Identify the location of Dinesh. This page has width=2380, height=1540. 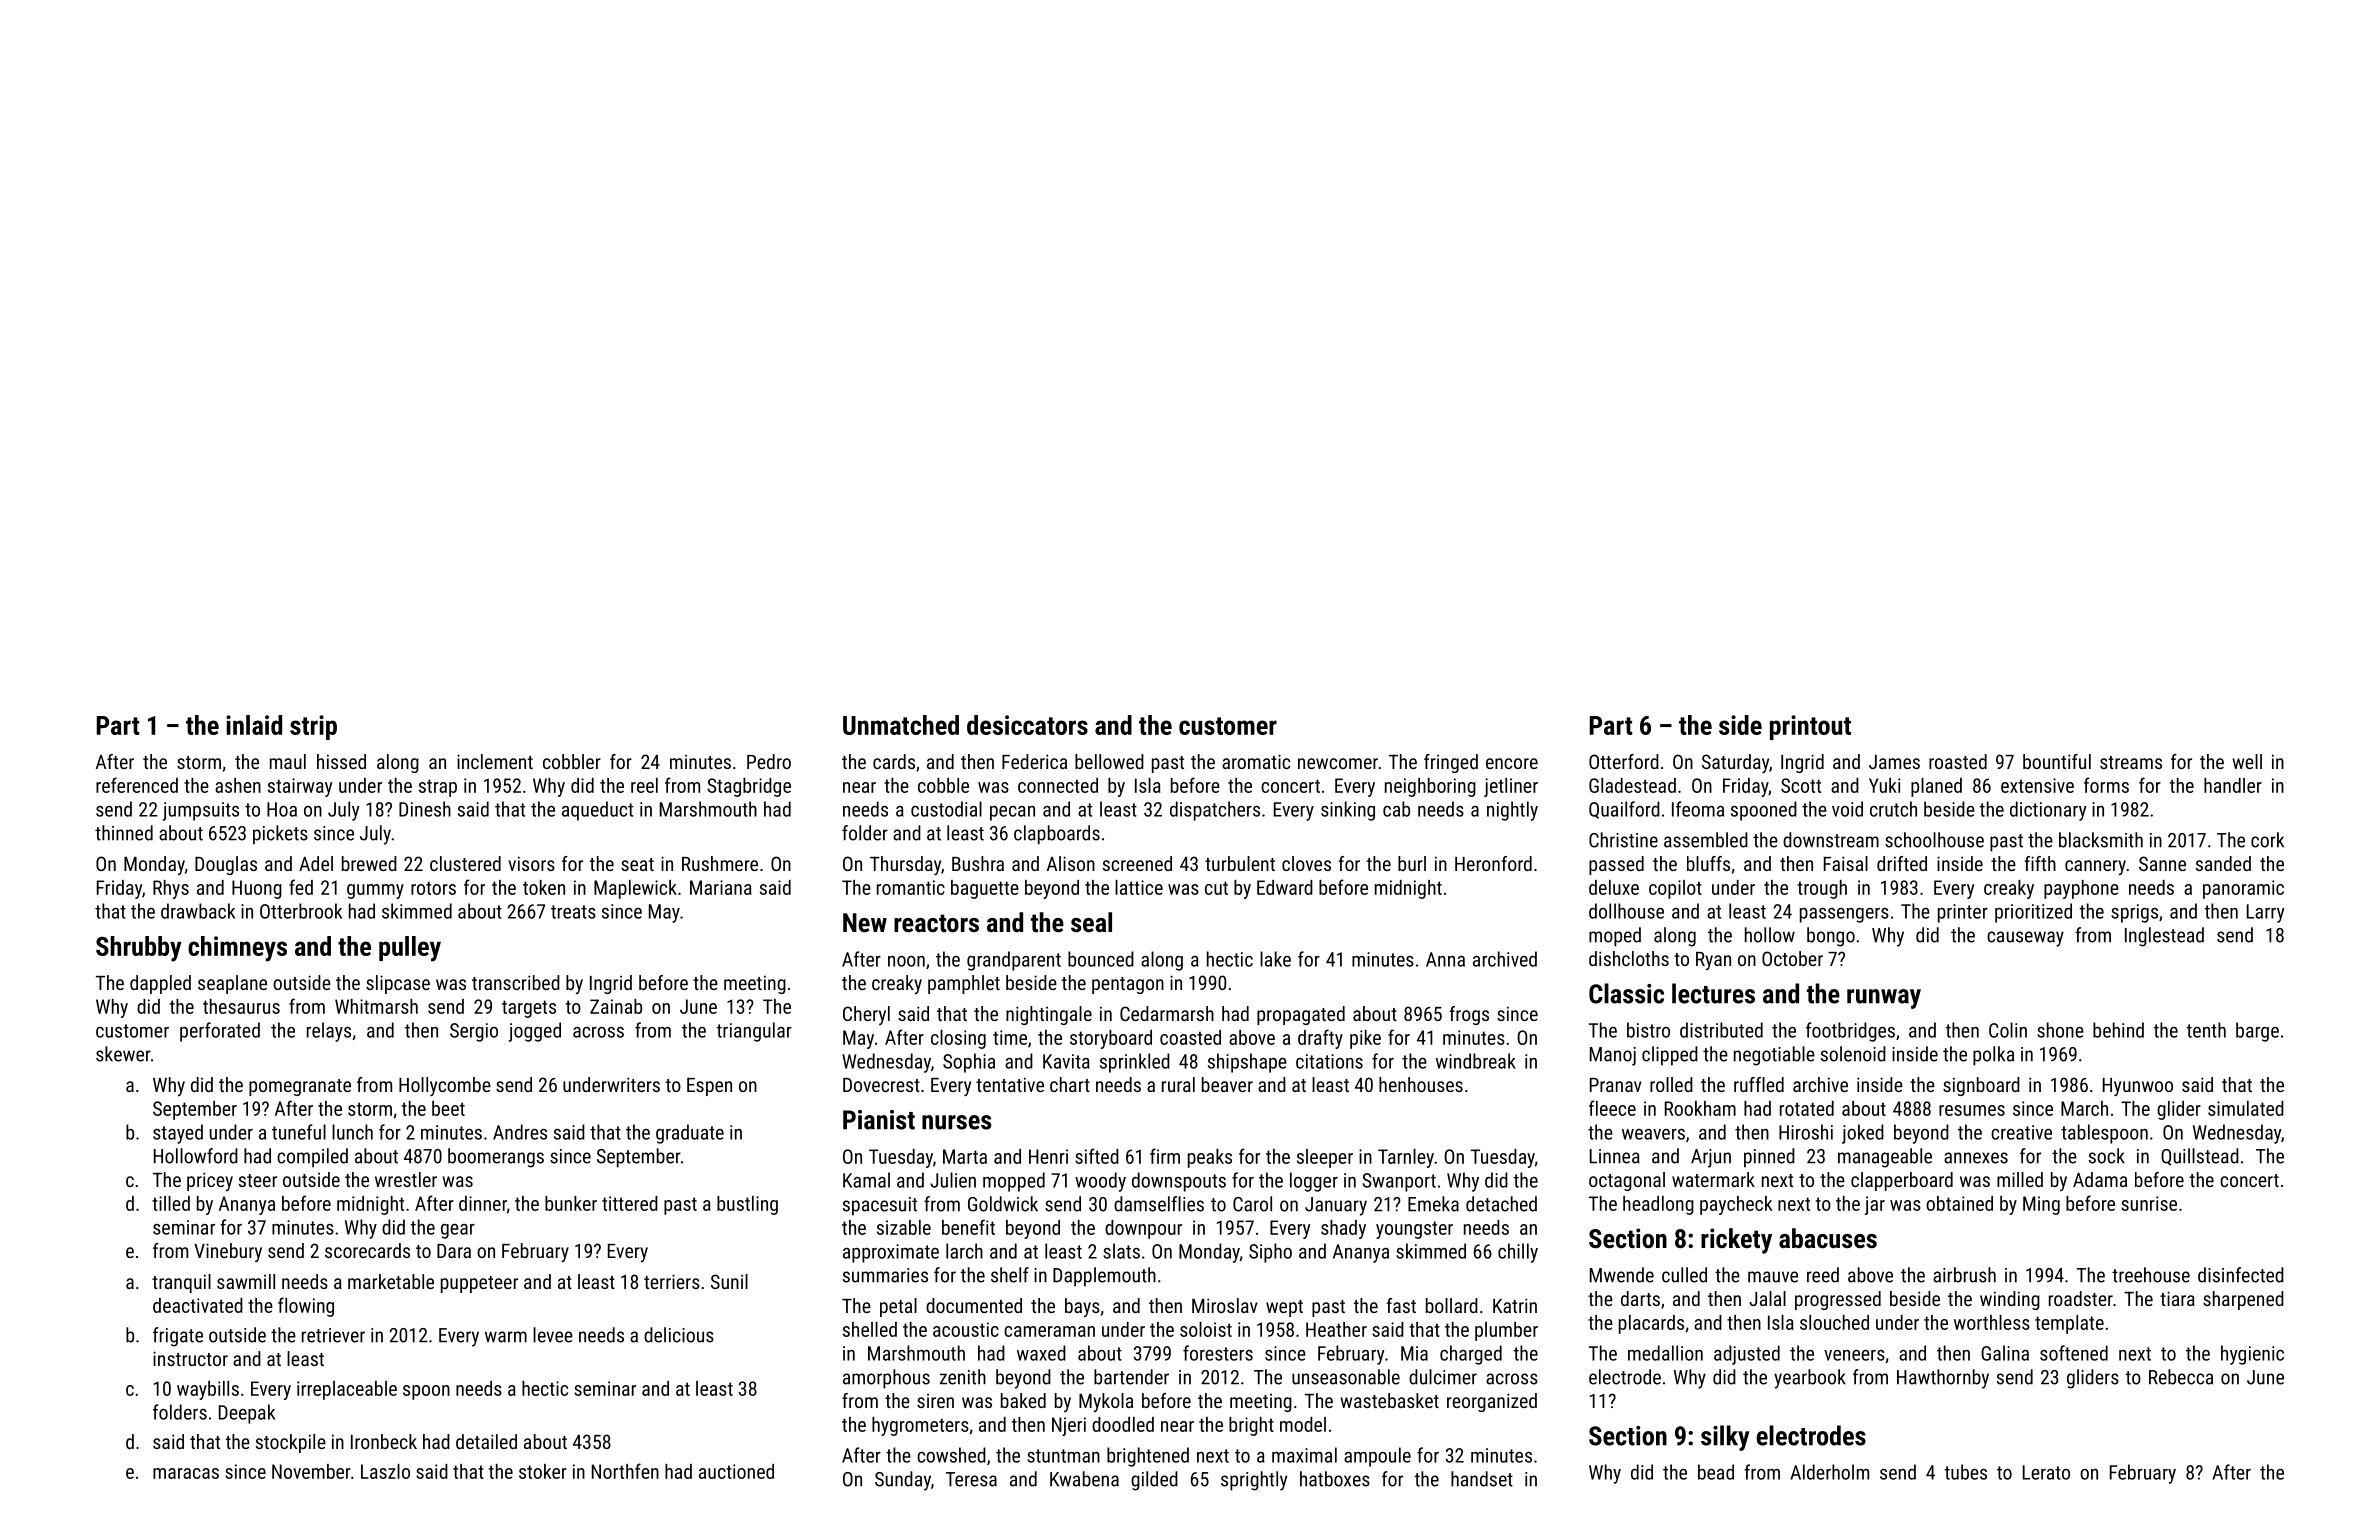
(425, 809).
